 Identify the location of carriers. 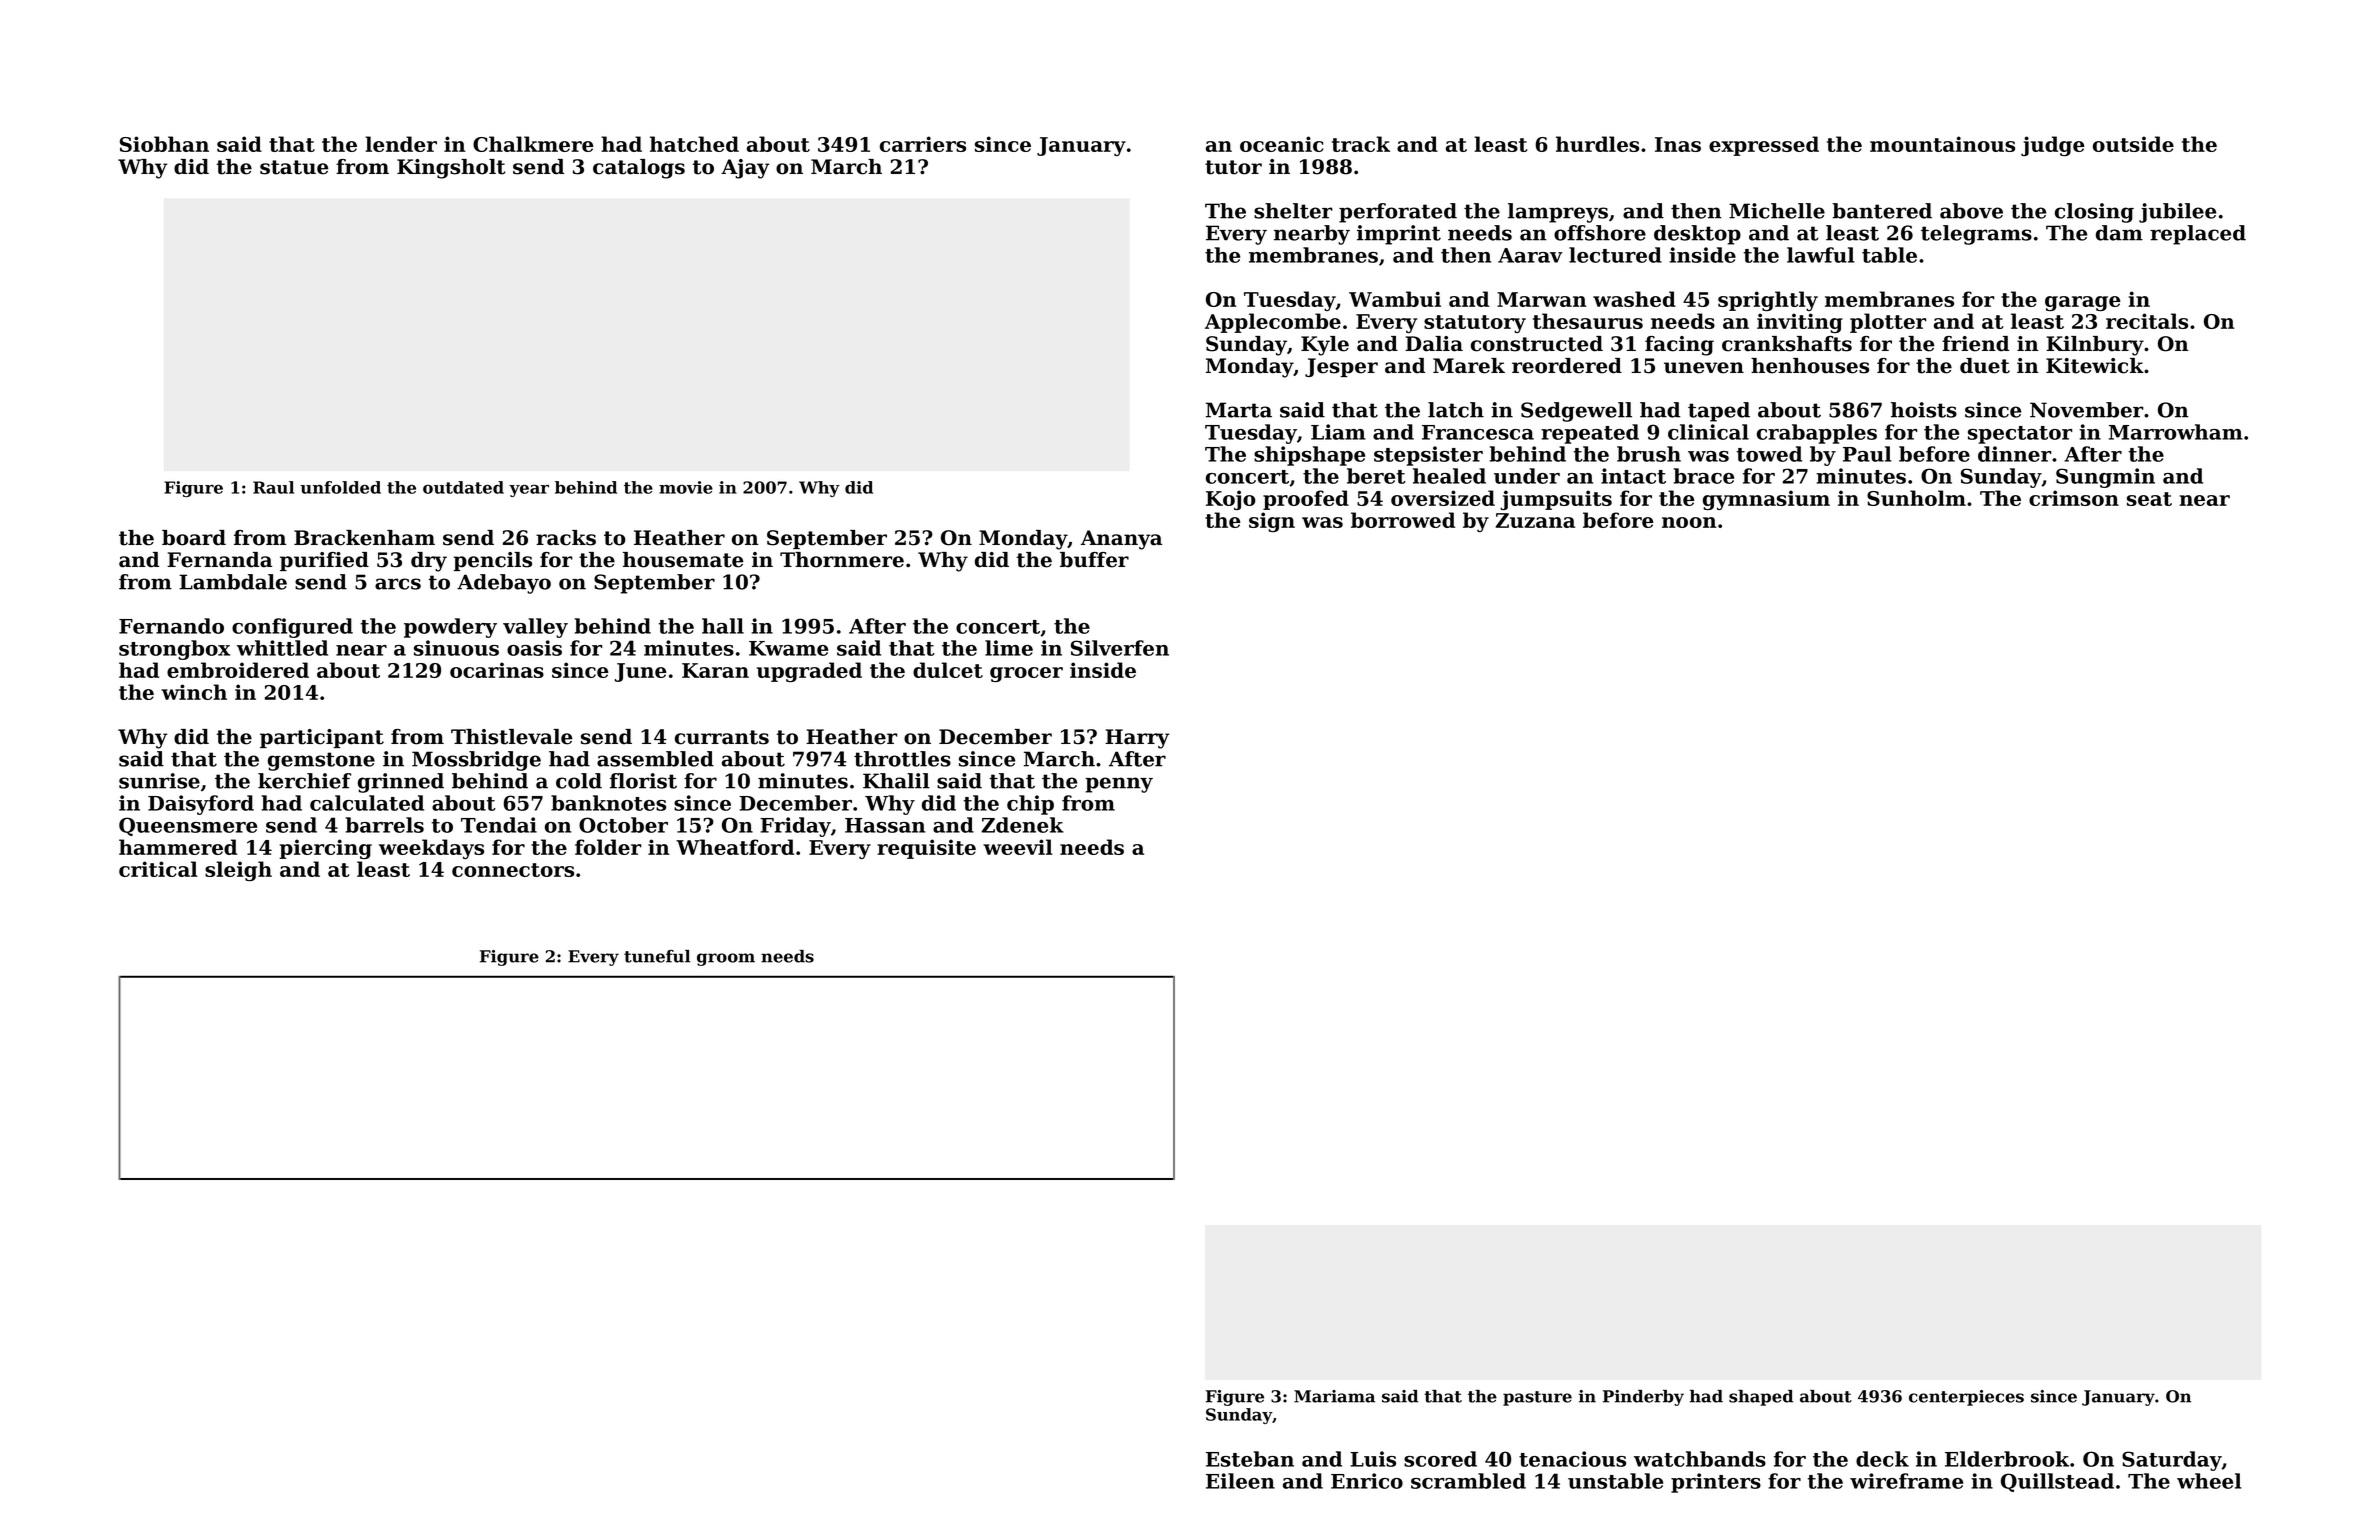
(923, 144).
